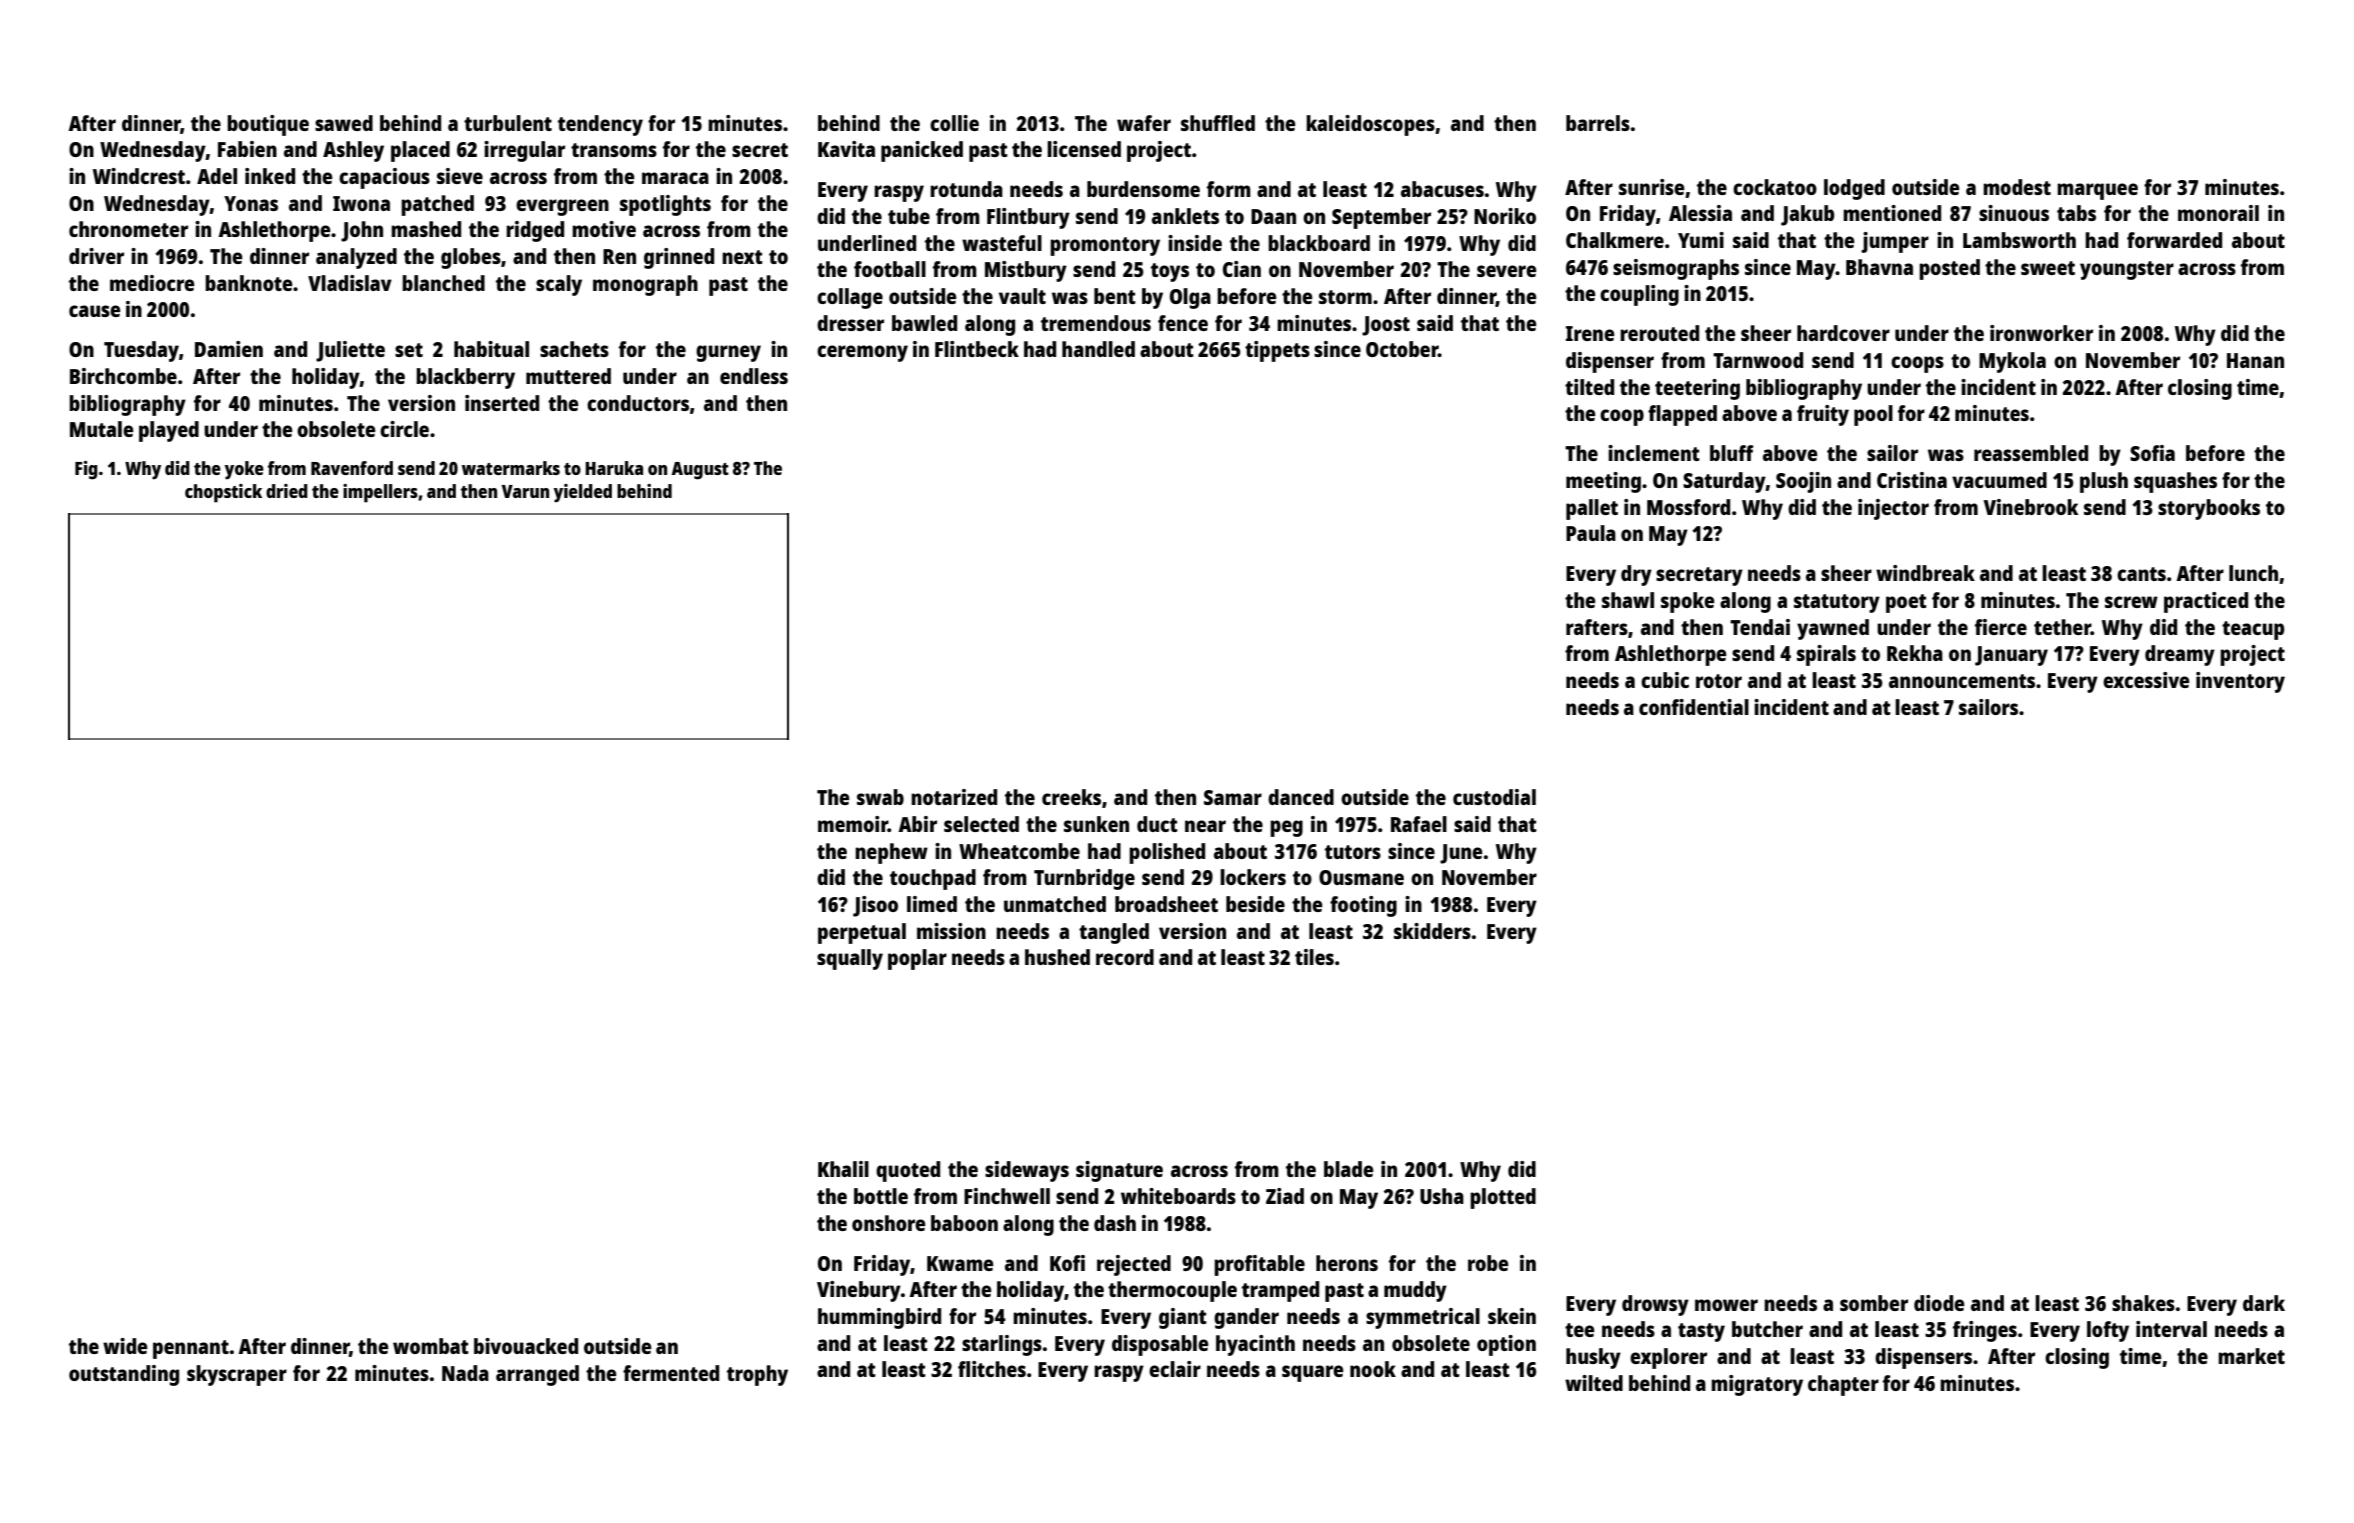  What do you see at coordinates (1144, 123) in the page?
I see `wafer` at bounding box center [1144, 123].
